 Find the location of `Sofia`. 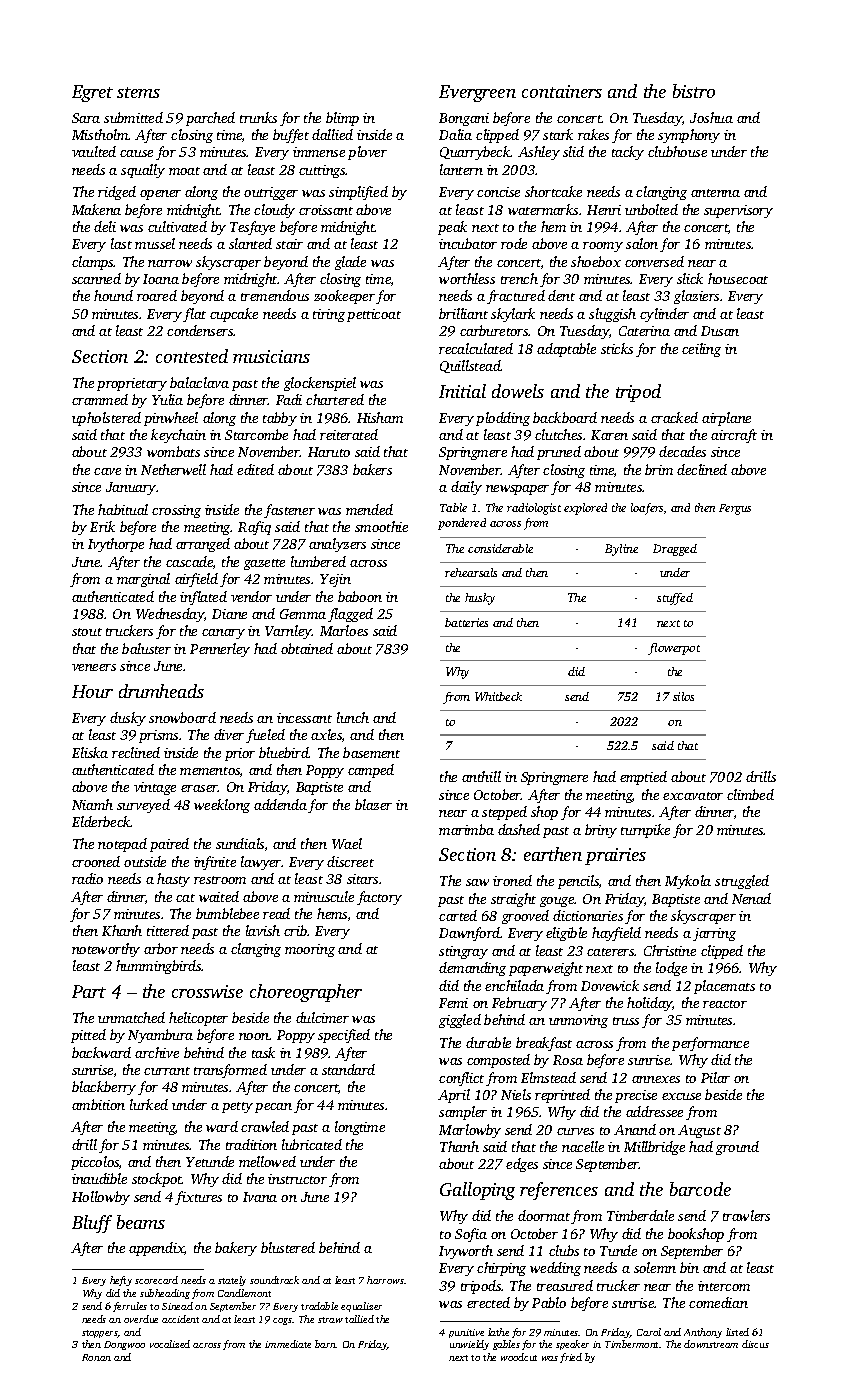

Sofia is located at coordinates (471, 1235).
